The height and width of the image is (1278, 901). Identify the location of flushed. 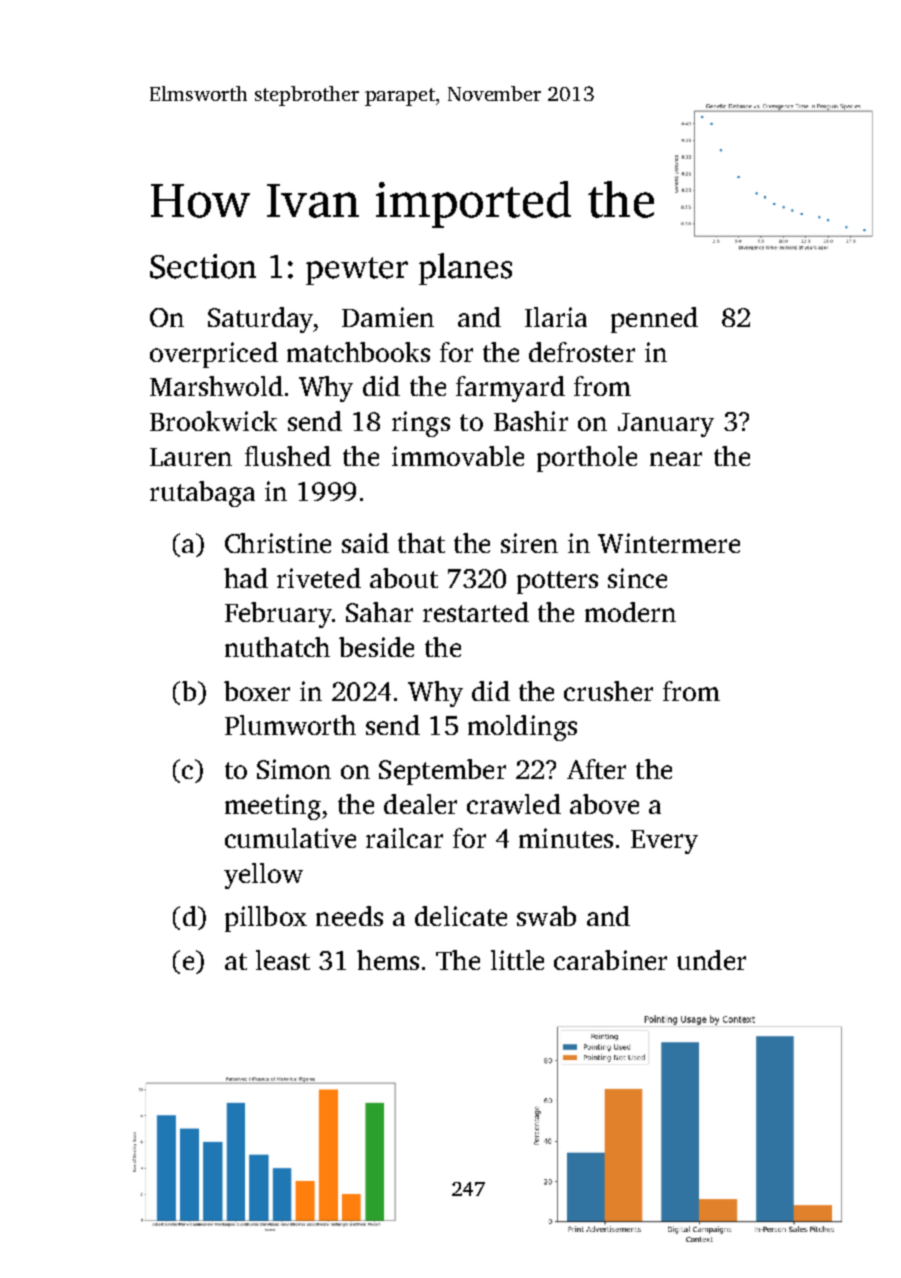
(288, 456).
